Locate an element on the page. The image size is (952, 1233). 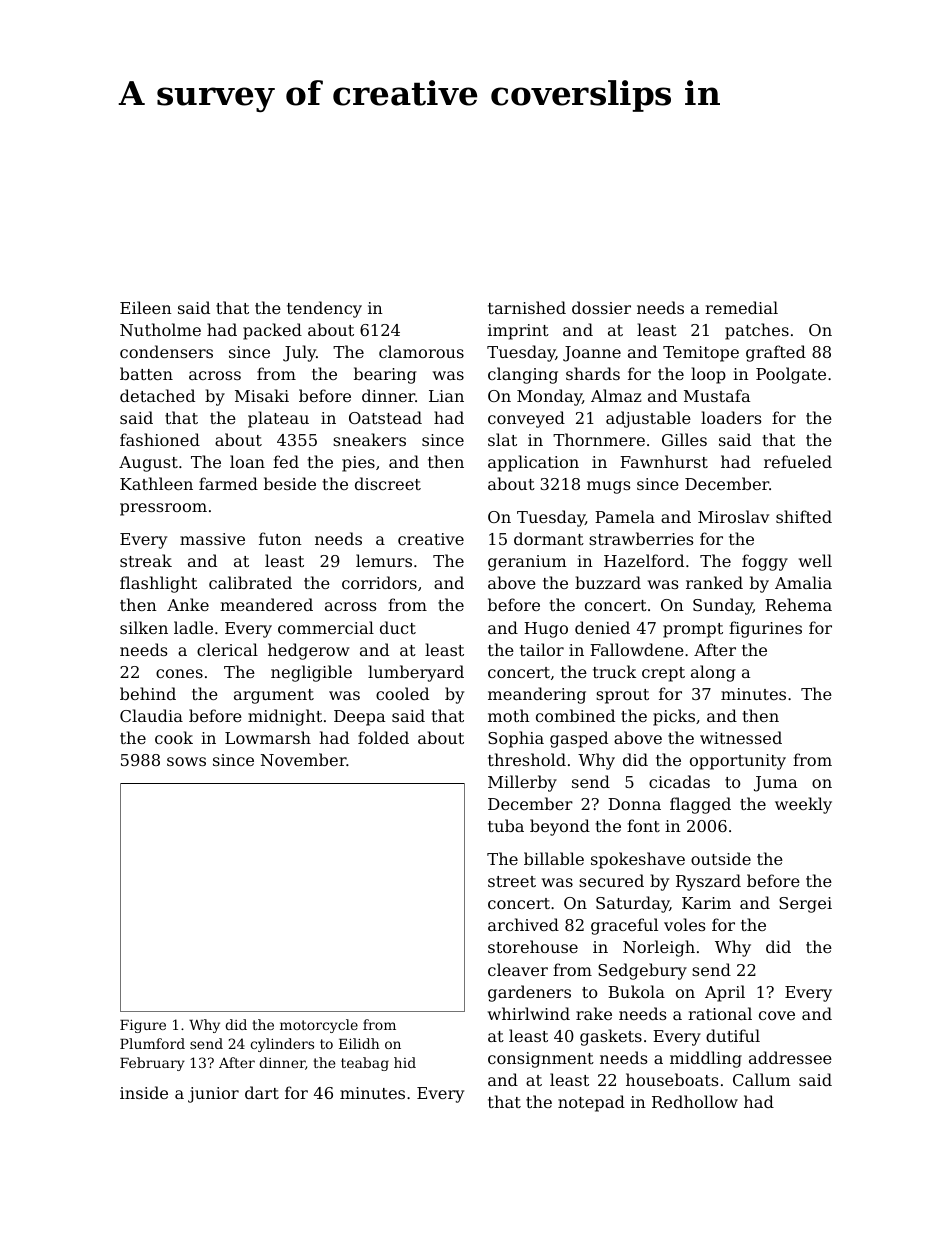
notepad is located at coordinates (591, 1103).
